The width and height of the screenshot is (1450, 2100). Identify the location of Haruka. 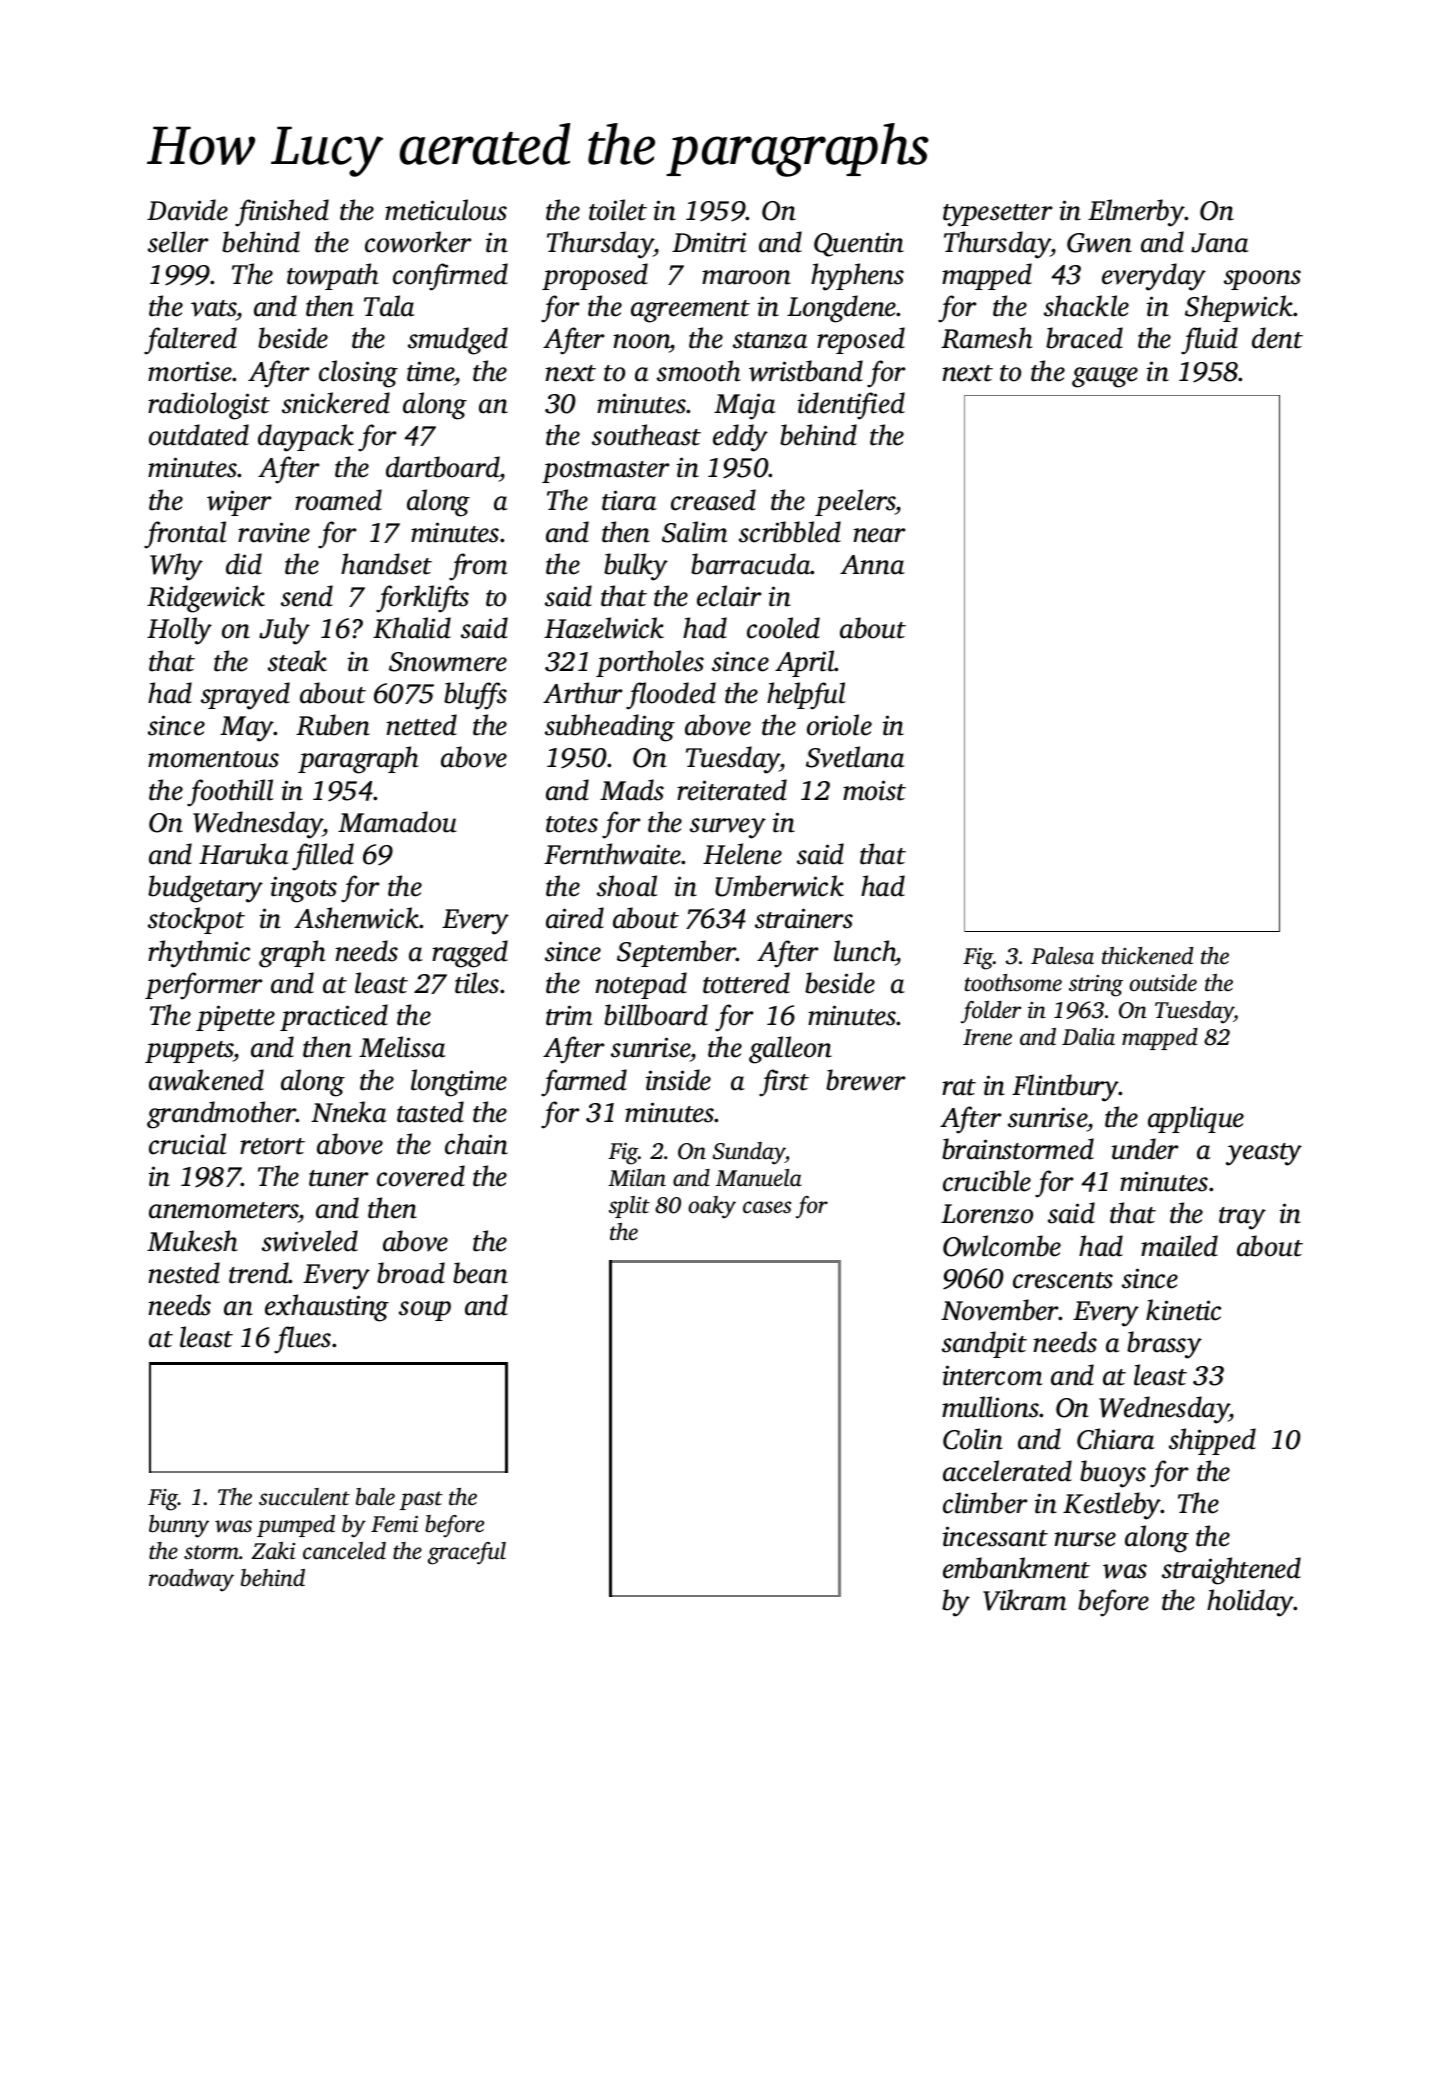
(244, 854).
